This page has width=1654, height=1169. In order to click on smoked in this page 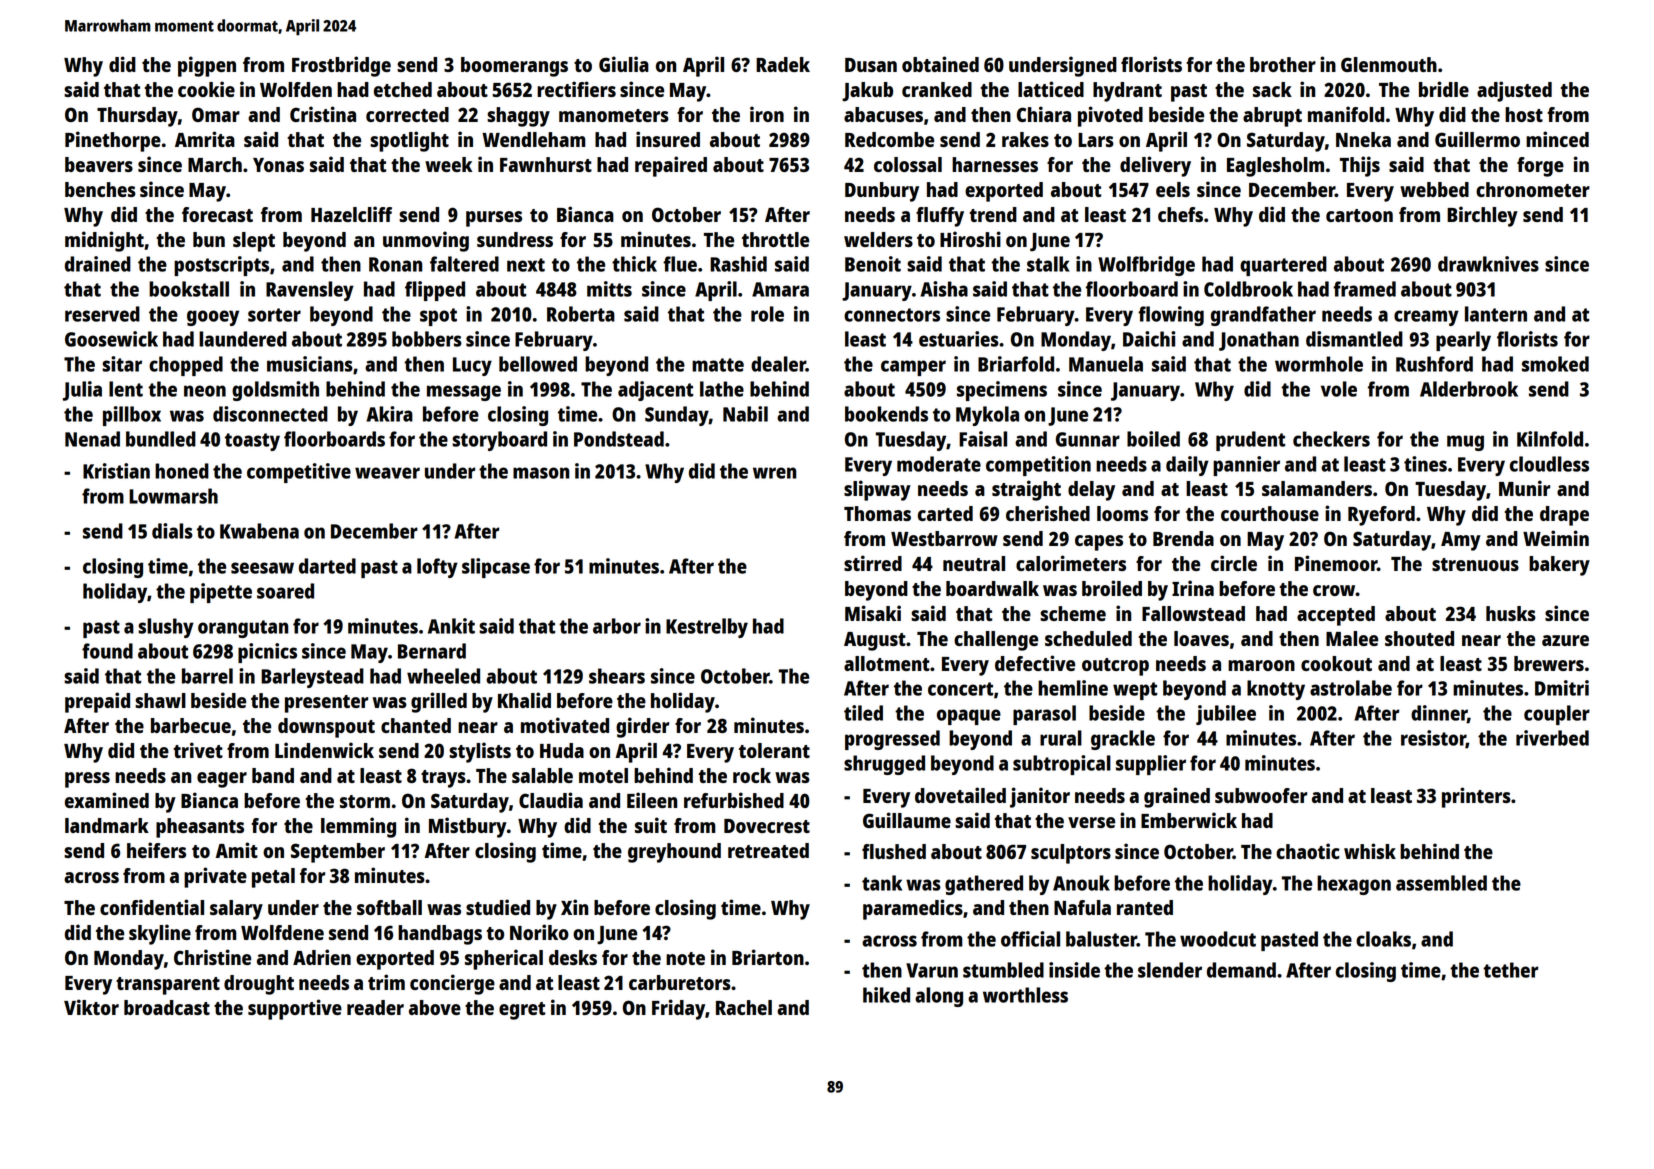, I will do `click(1555, 364)`.
